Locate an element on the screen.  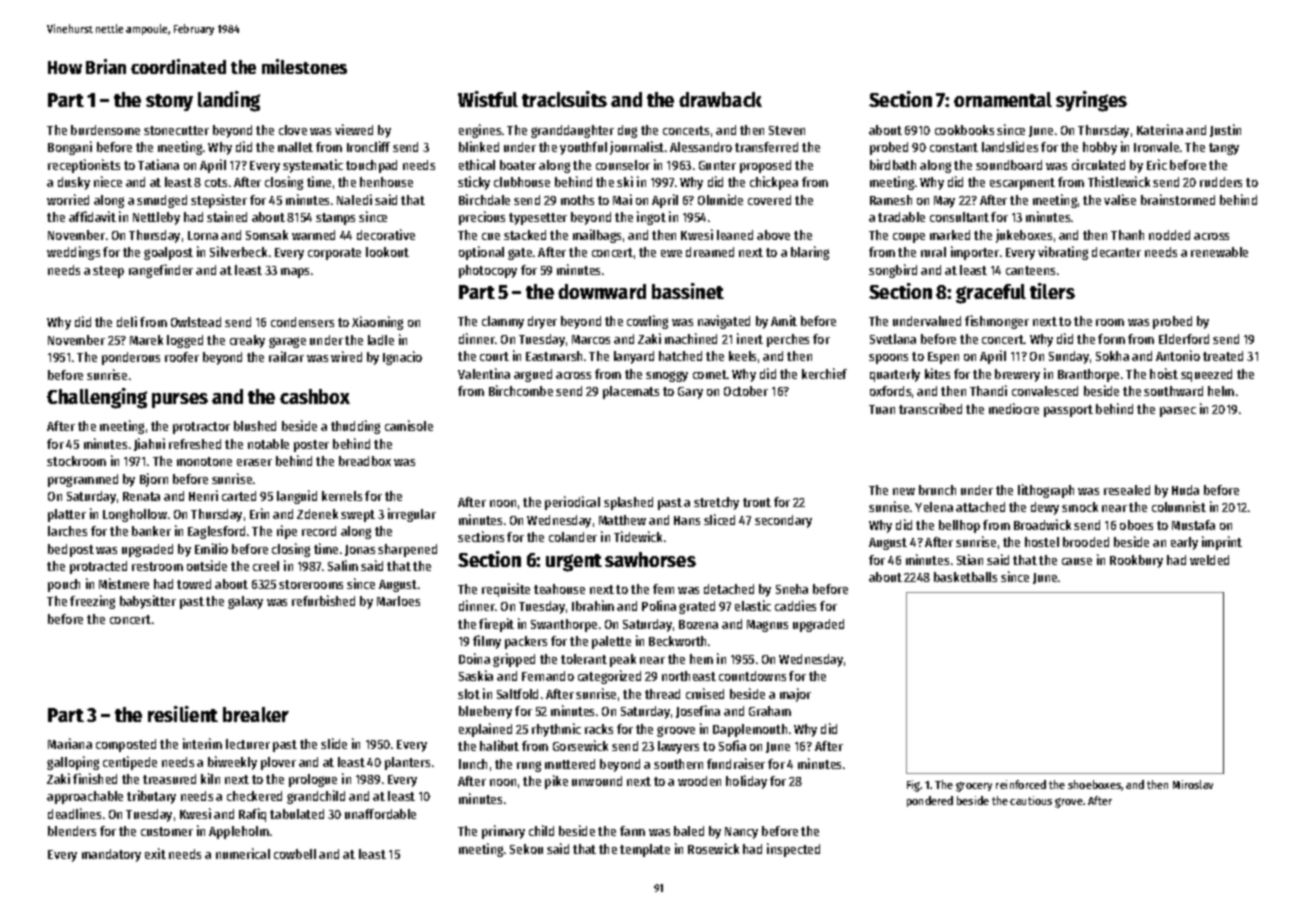
Wistful is located at coordinates (488, 99).
